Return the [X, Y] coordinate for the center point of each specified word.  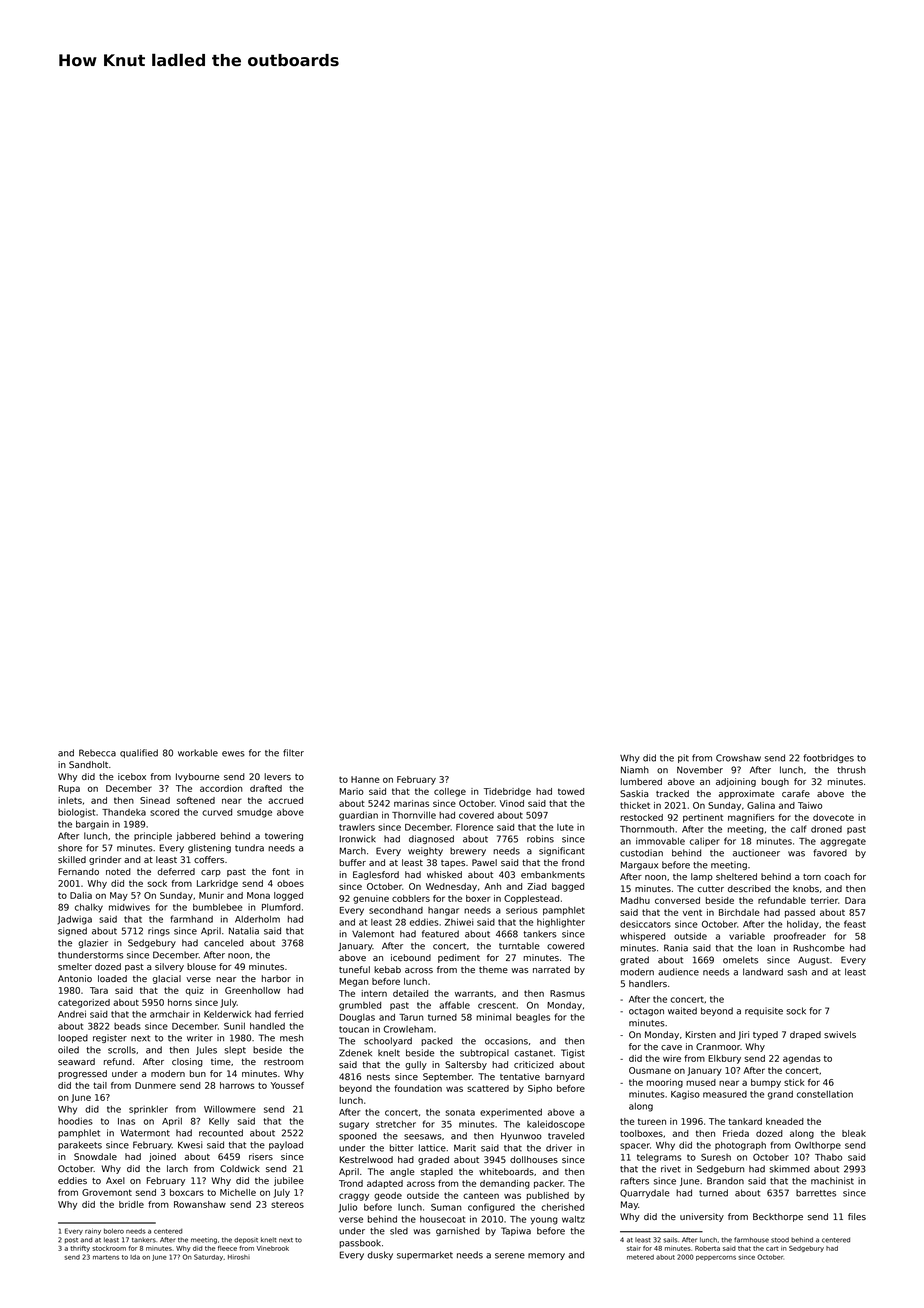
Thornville [414, 815]
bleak [854, 1133]
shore [70, 848]
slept [235, 1050]
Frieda [736, 1133]
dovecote [833, 817]
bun [198, 1073]
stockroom [109, 1248]
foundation [418, 1088]
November [700, 770]
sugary [354, 1126]
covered [476, 815]
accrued [285, 800]
